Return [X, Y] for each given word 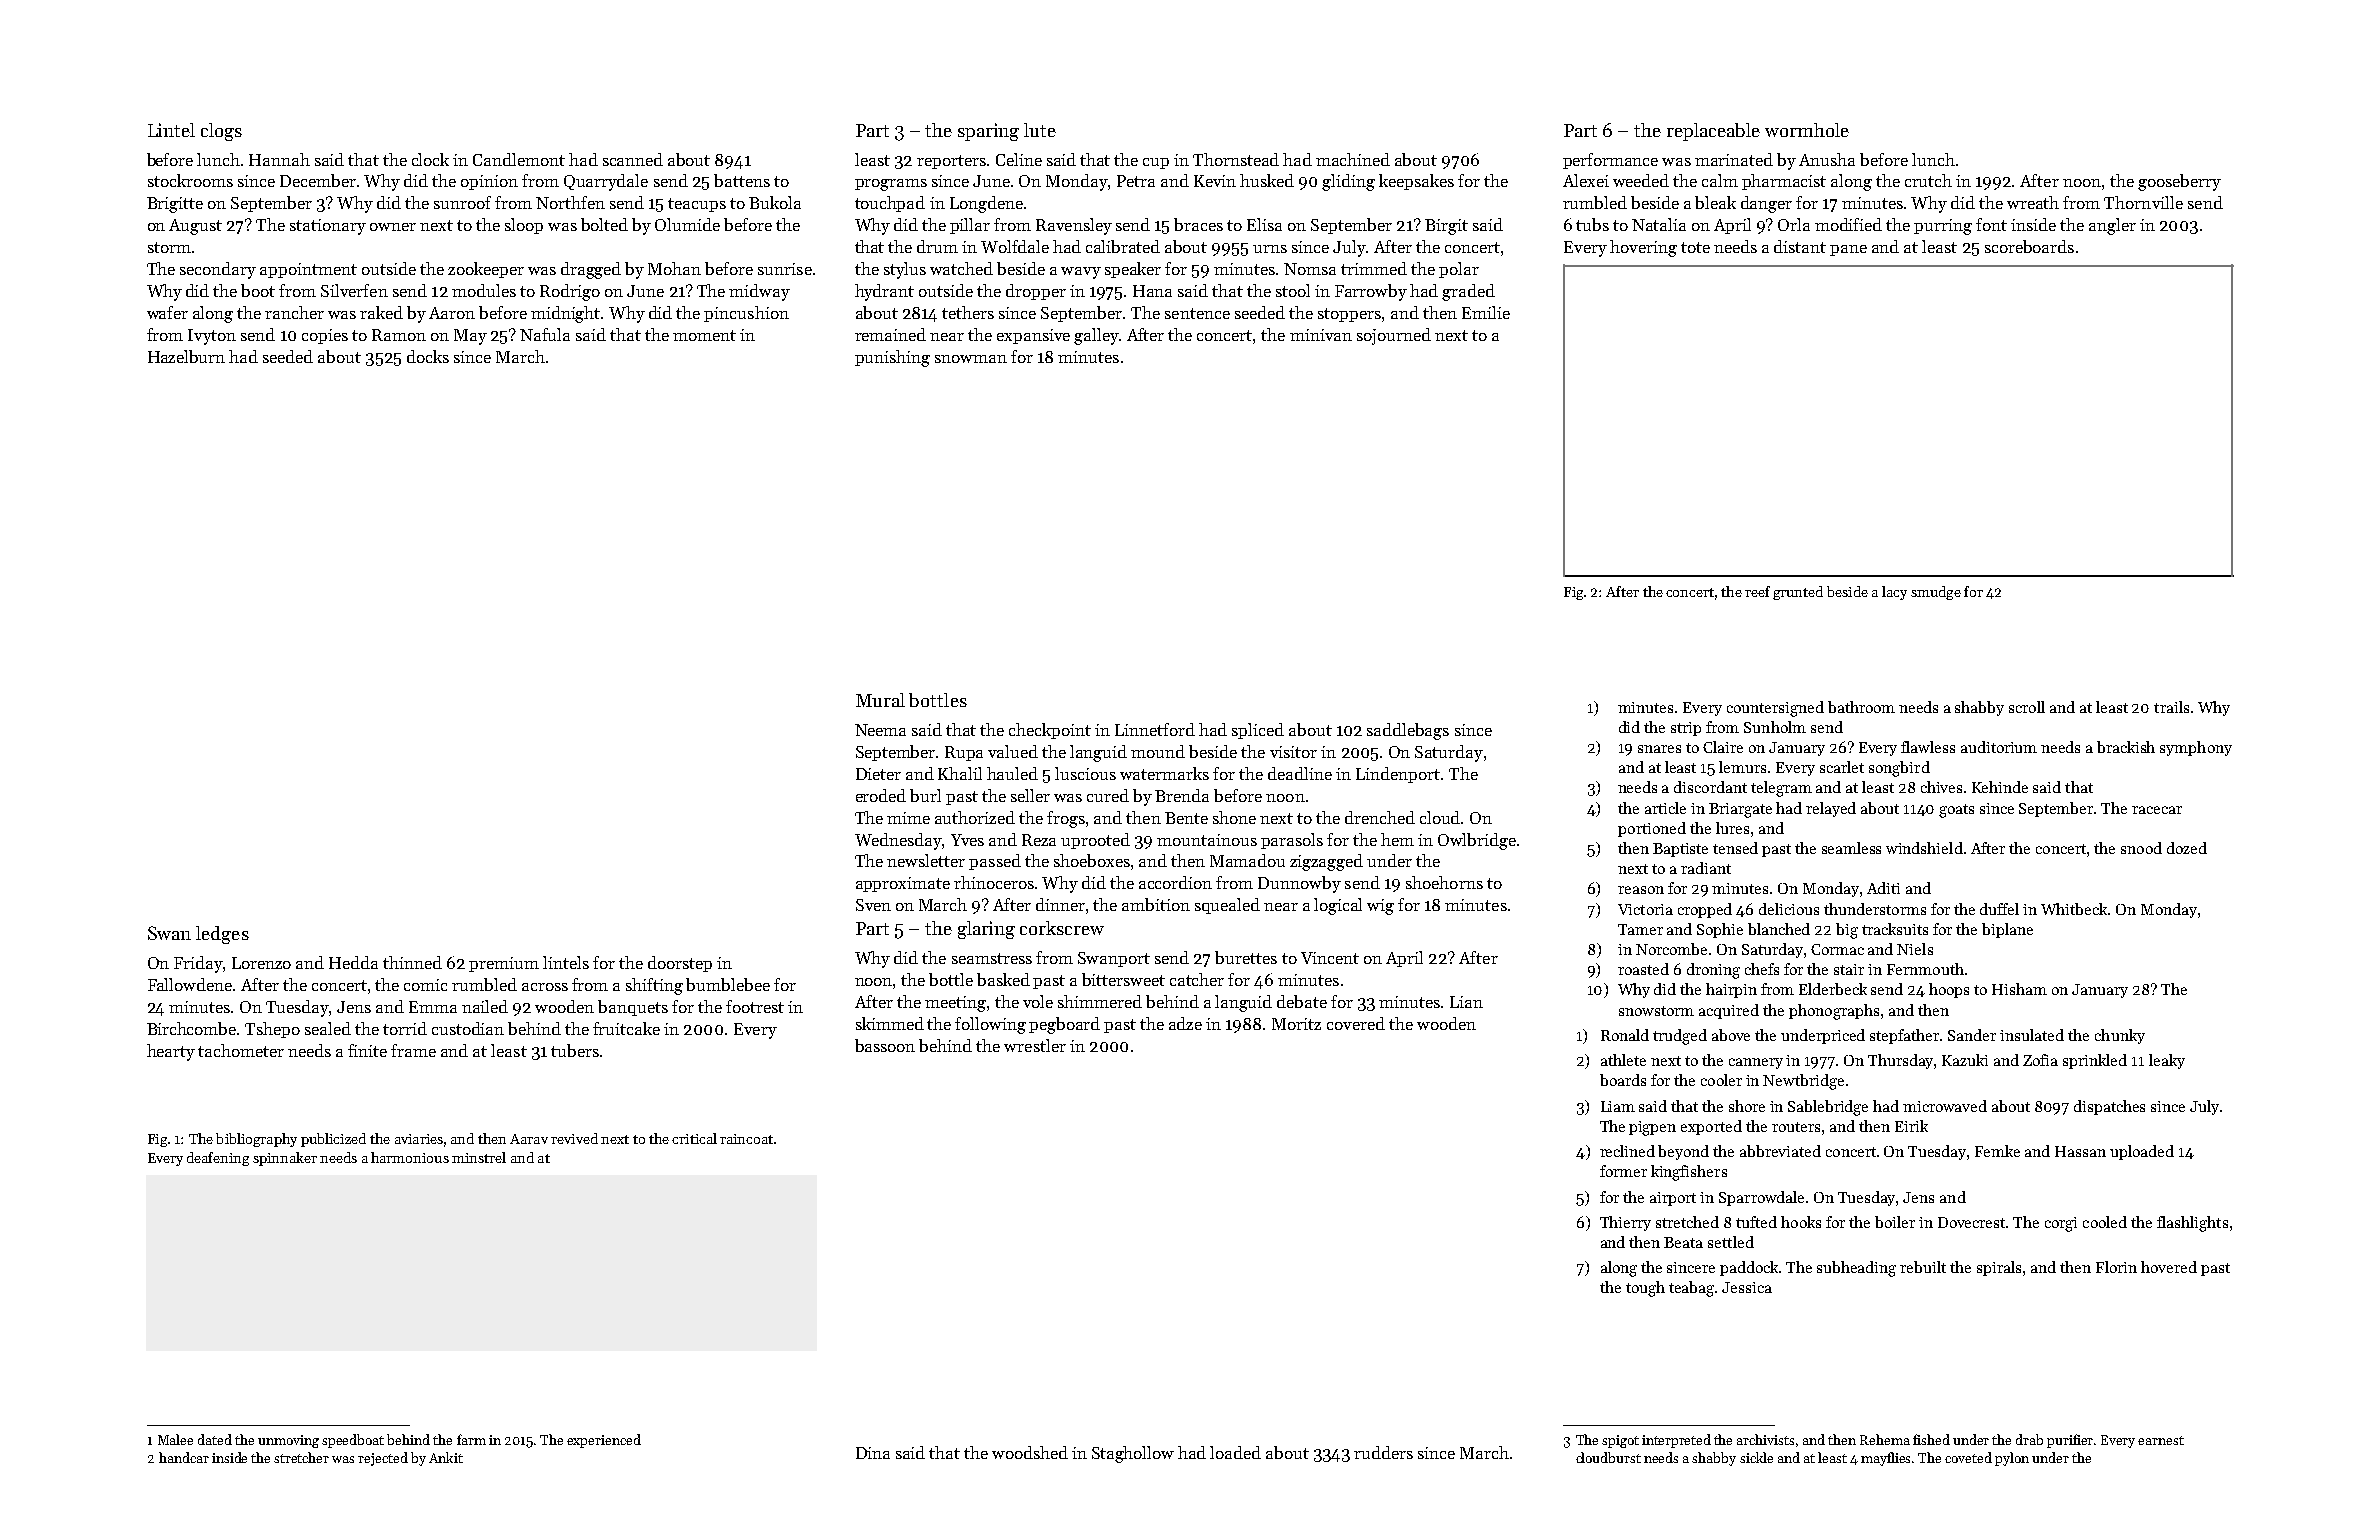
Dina [873, 1453]
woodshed [1030, 1452]
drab [2029, 1439]
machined [1353, 159]
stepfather [1905, 1036]
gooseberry [2179, 182]
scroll [2027, 707]
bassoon [885, 1045]
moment [704, 335]
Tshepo [272, 1030]
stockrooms [190, 180]
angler [2112, 226]
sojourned [1394, 336]
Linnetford [1155, 729]
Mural [880, 700]
